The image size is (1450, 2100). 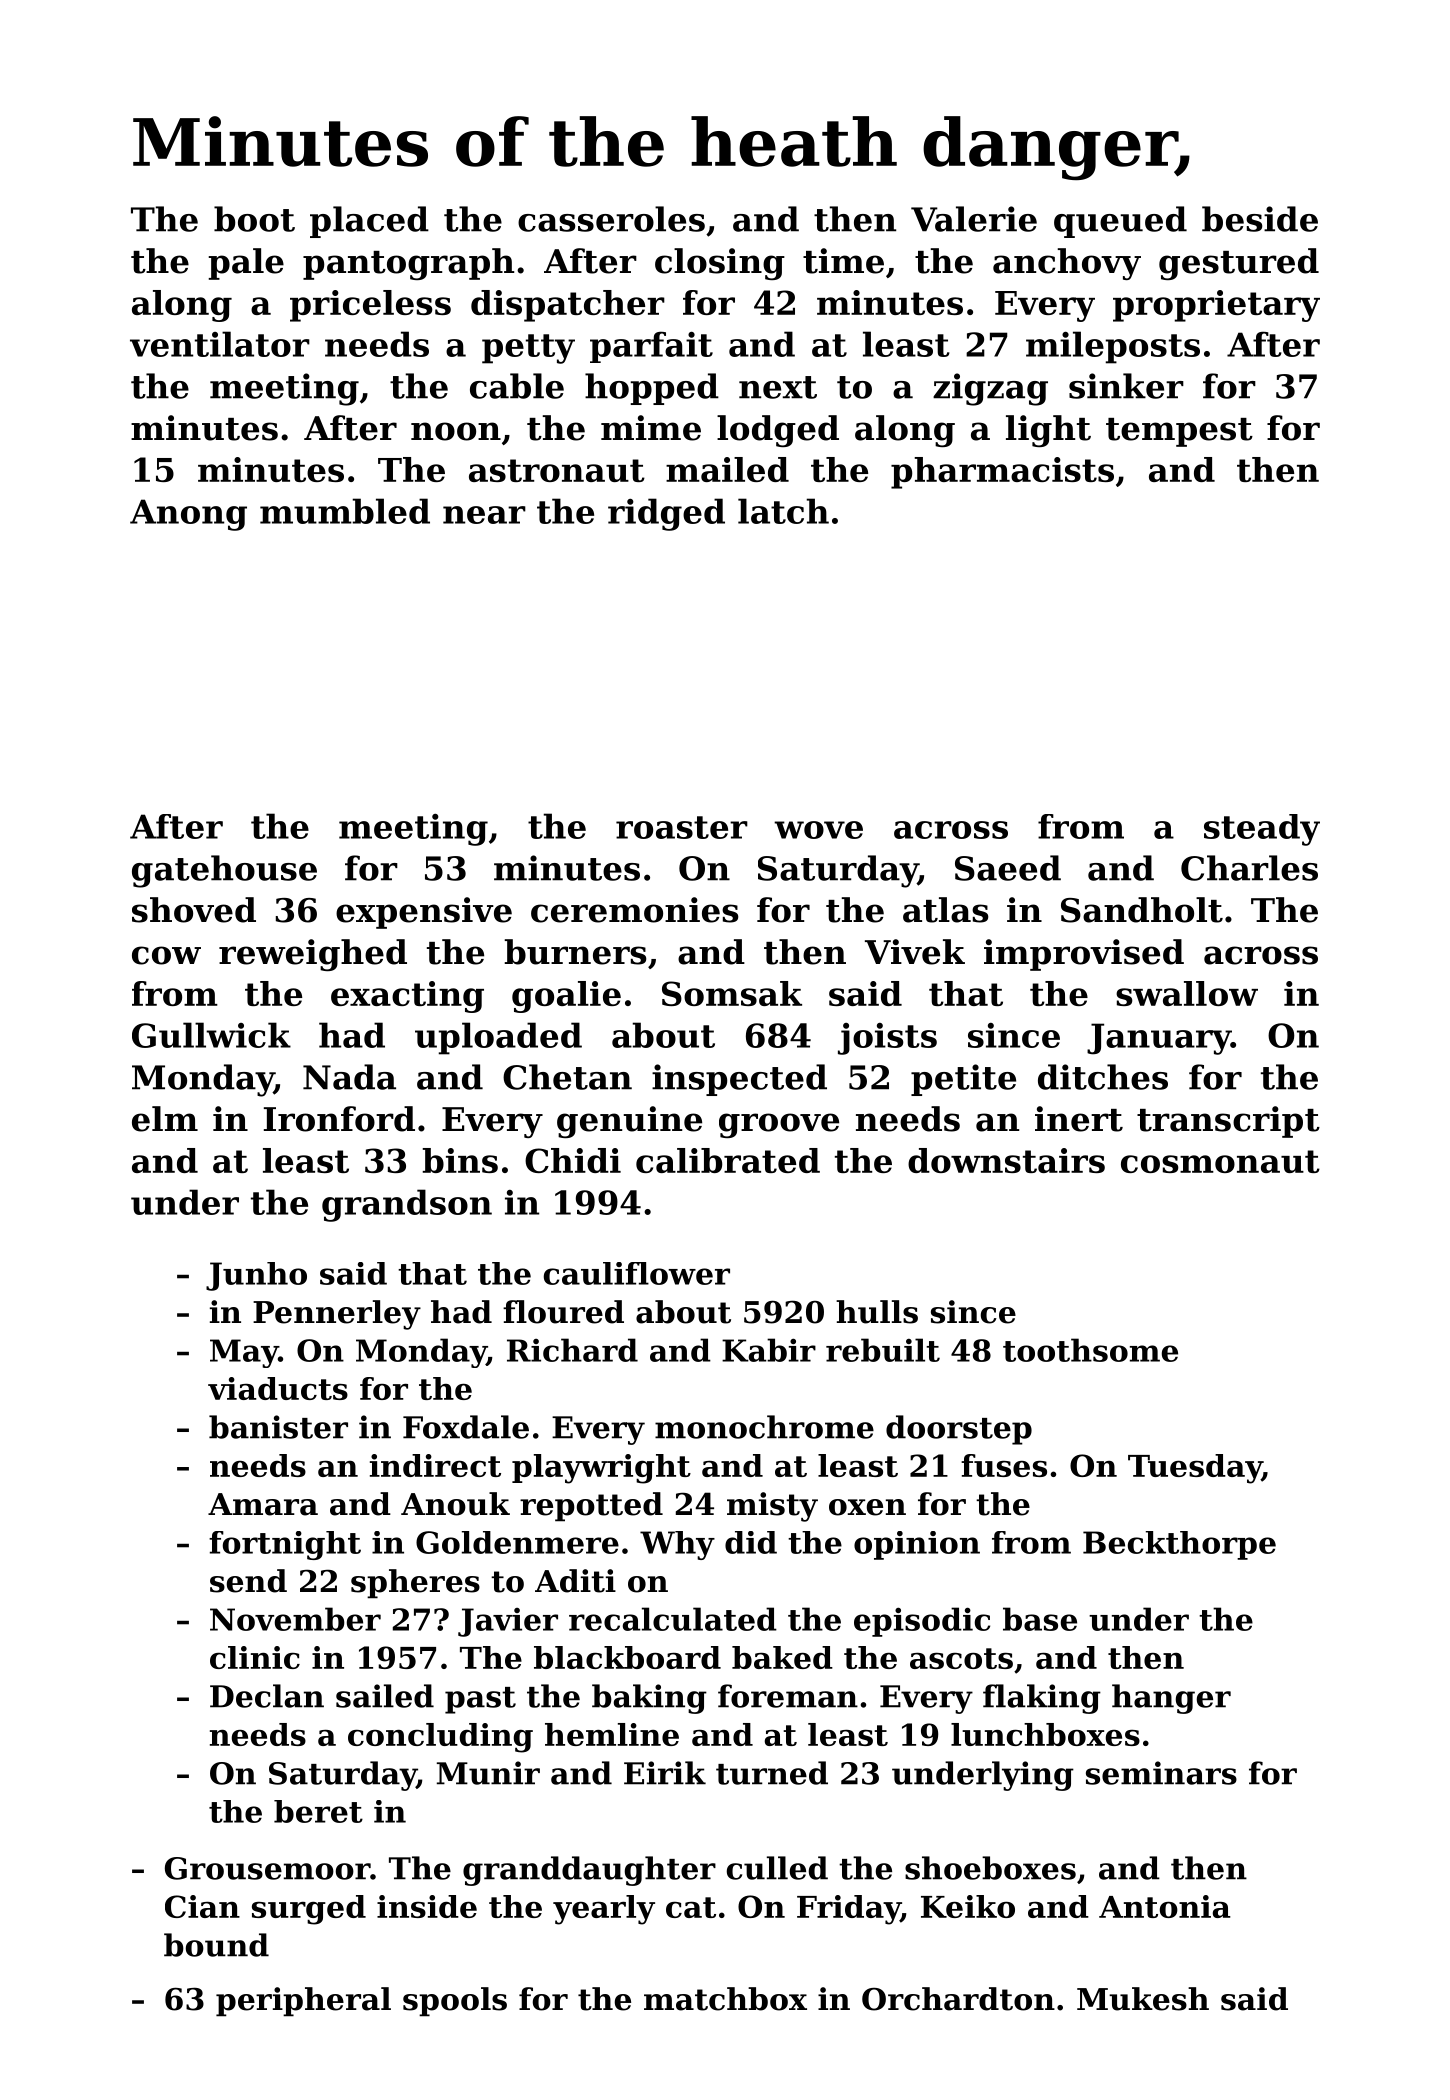 What do you see at coordinates (945, 910) in the page?
I see `atlas` at bounding box center [945, 910].
